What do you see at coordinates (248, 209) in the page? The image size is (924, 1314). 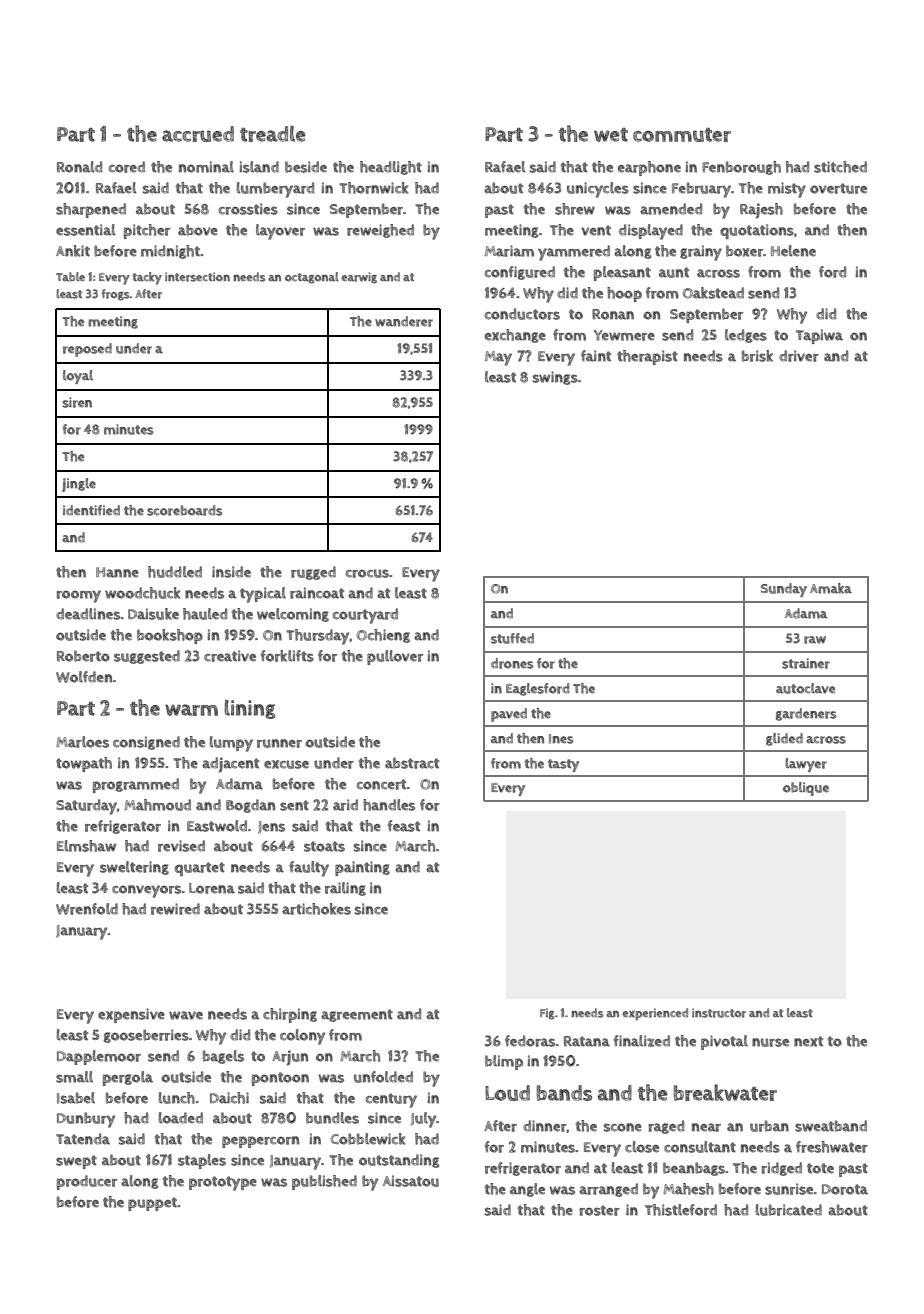 I see `crossties` at bounding box center [248, 209].
